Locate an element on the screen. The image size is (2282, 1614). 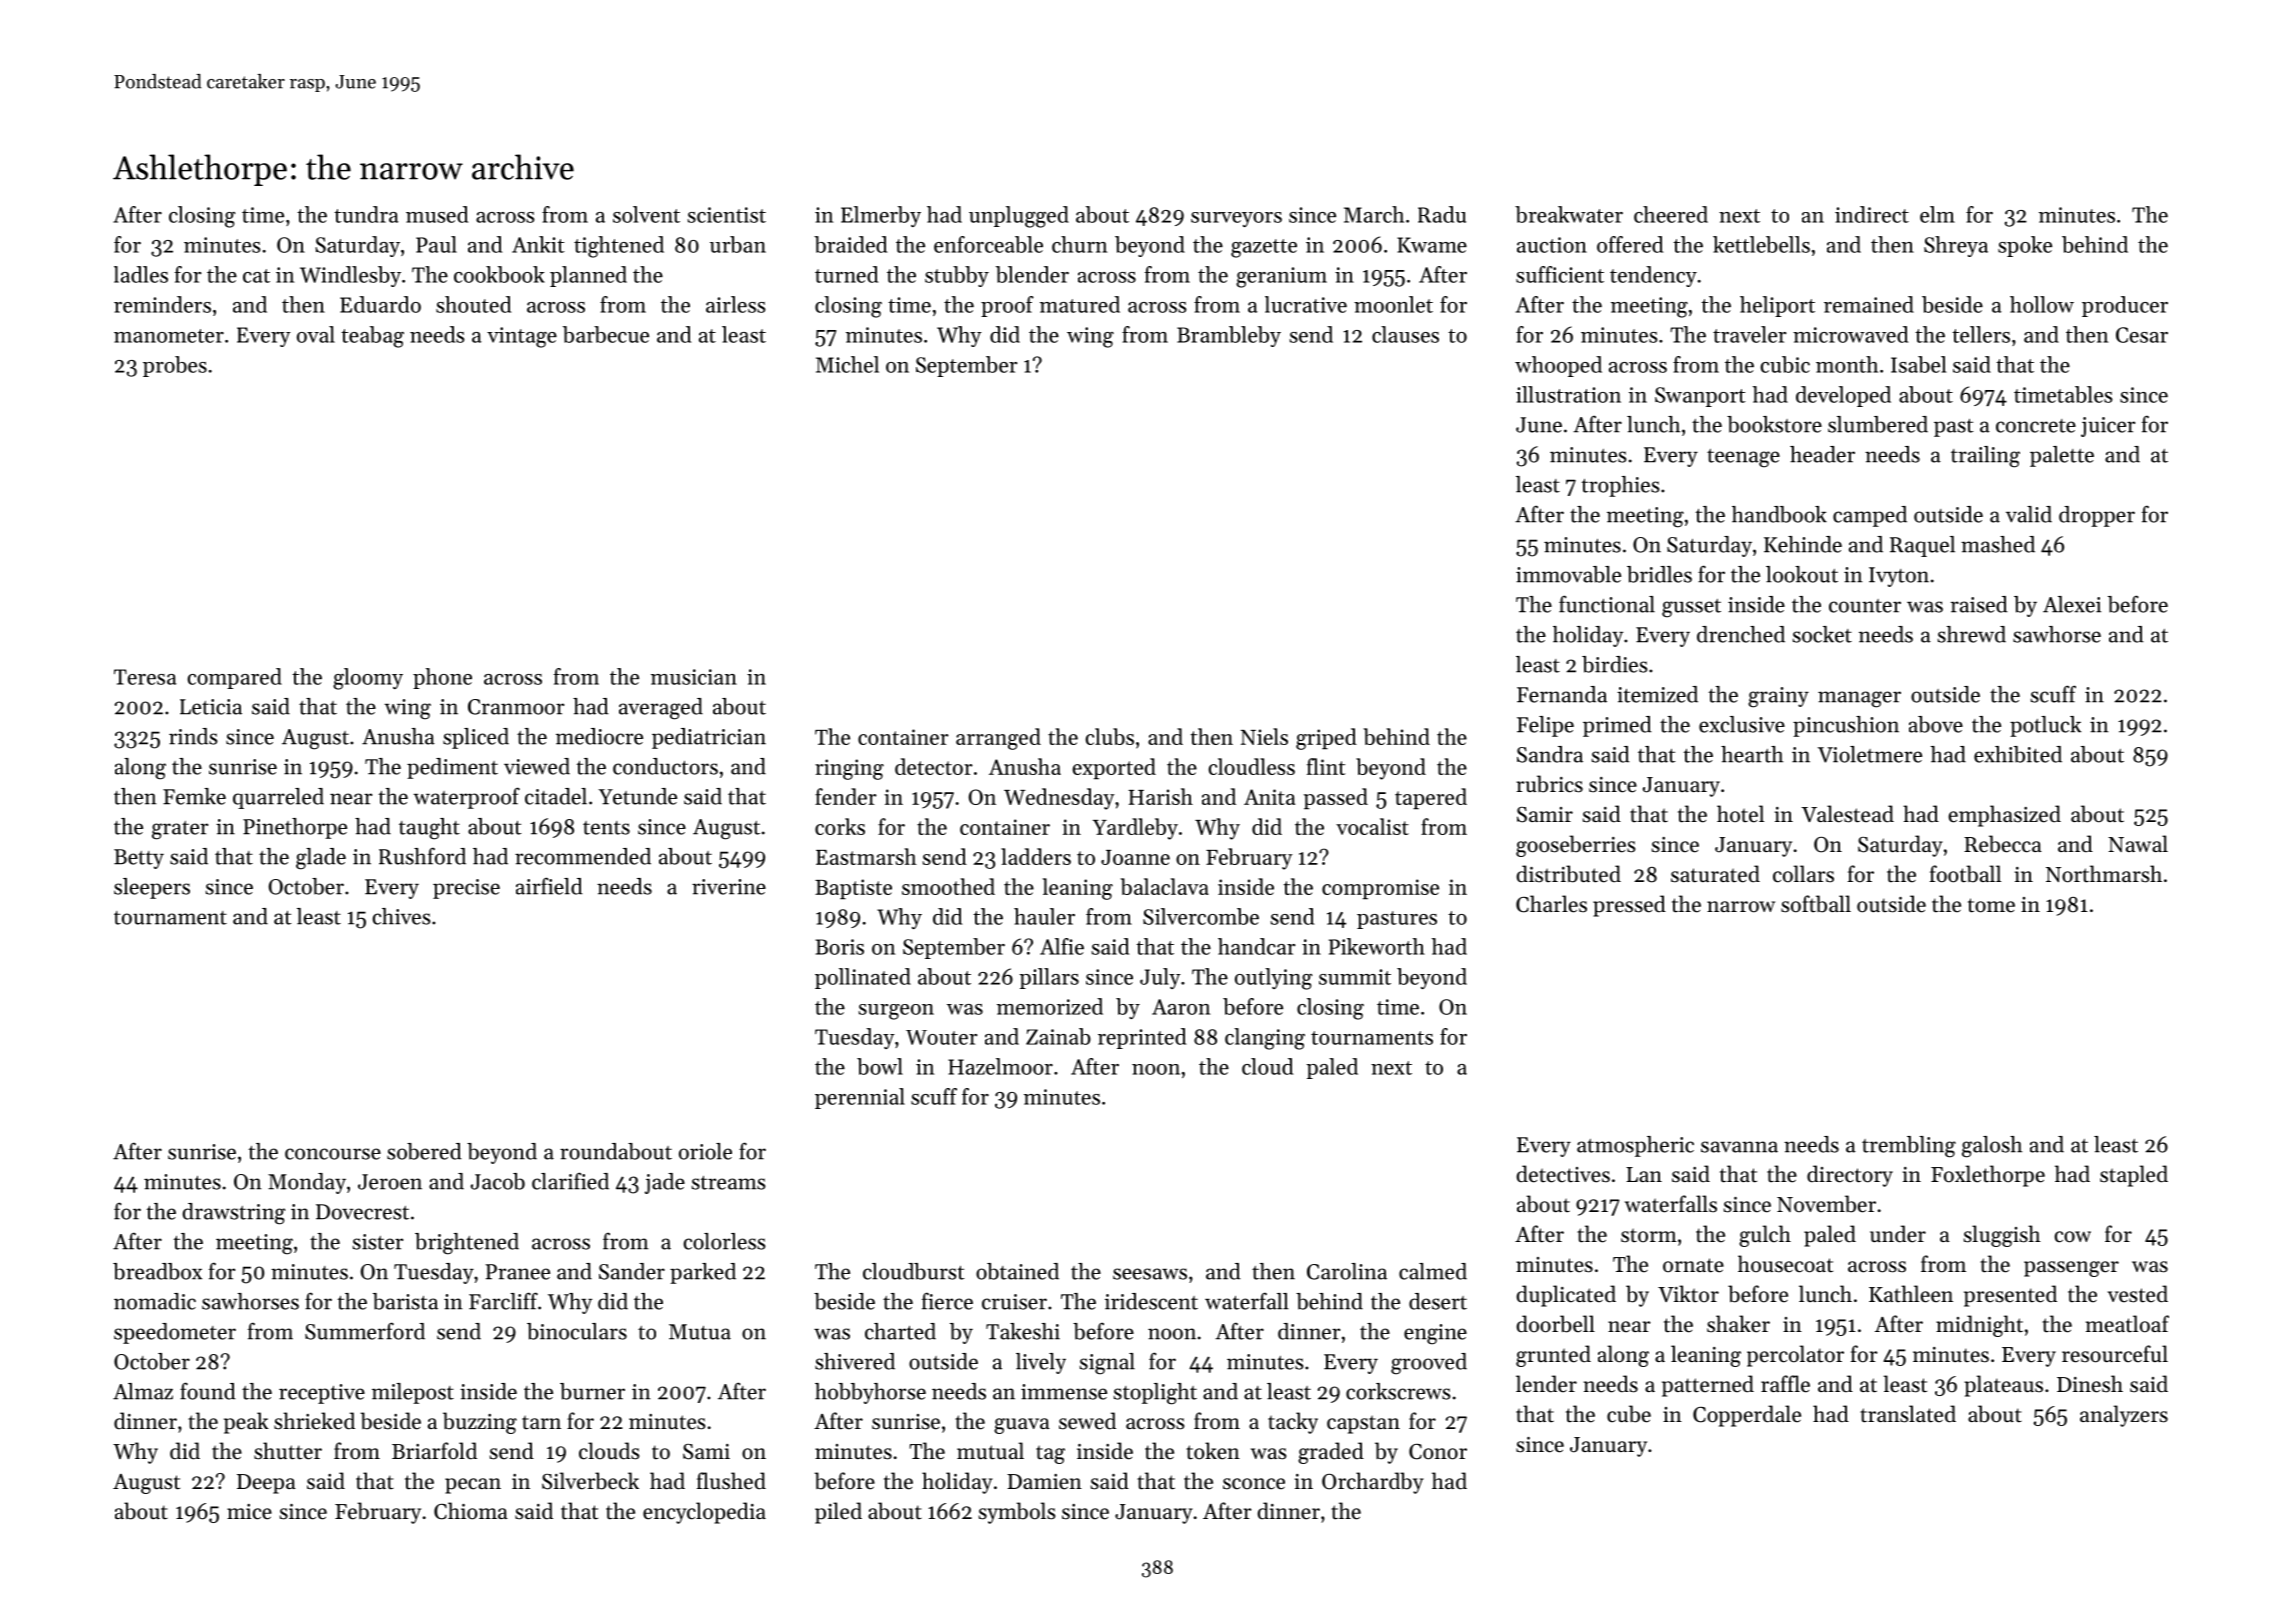
functional is located at coordinates (1607, 604).
